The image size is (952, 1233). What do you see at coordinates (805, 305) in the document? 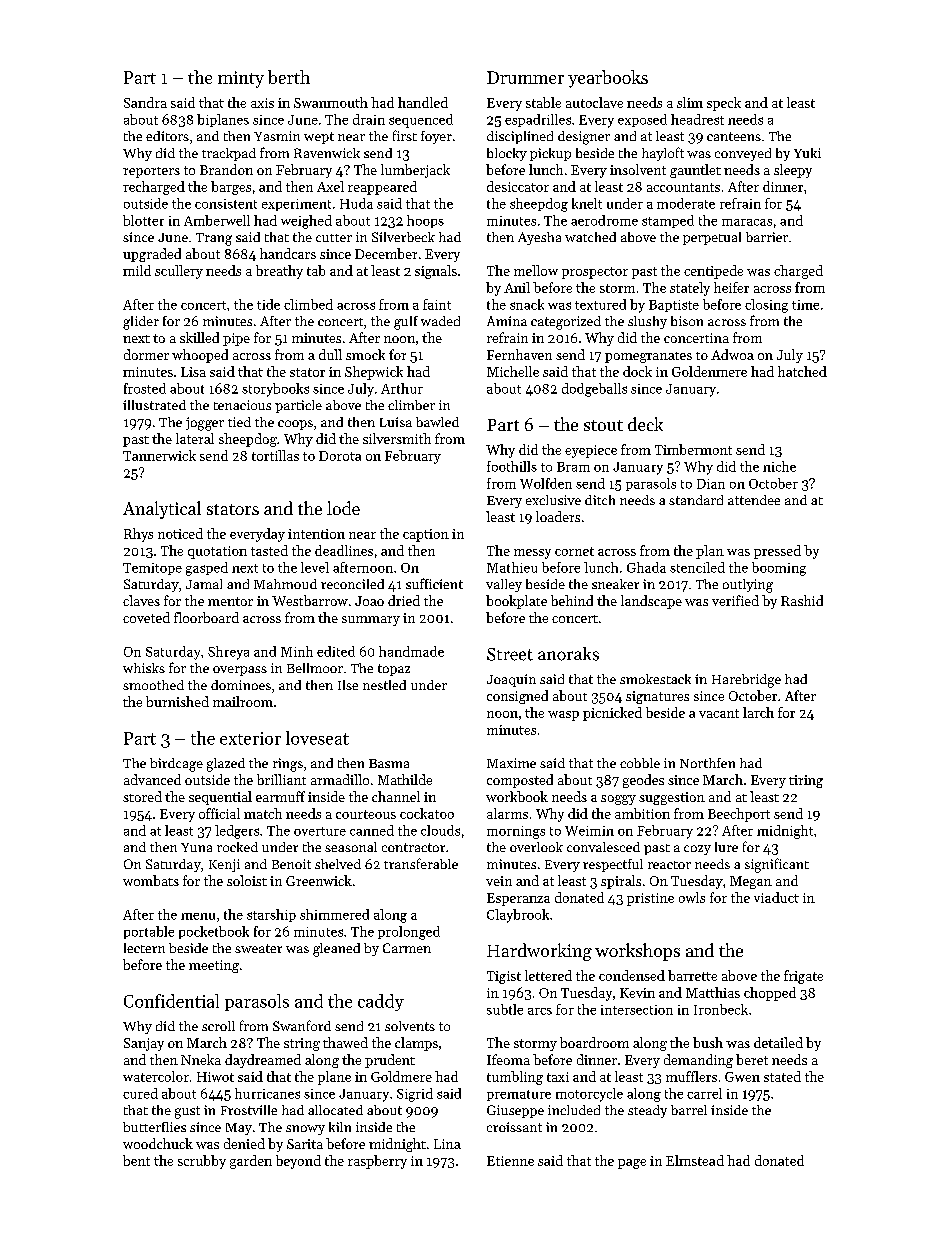
I see `time` at bounding box center [805, 305].
